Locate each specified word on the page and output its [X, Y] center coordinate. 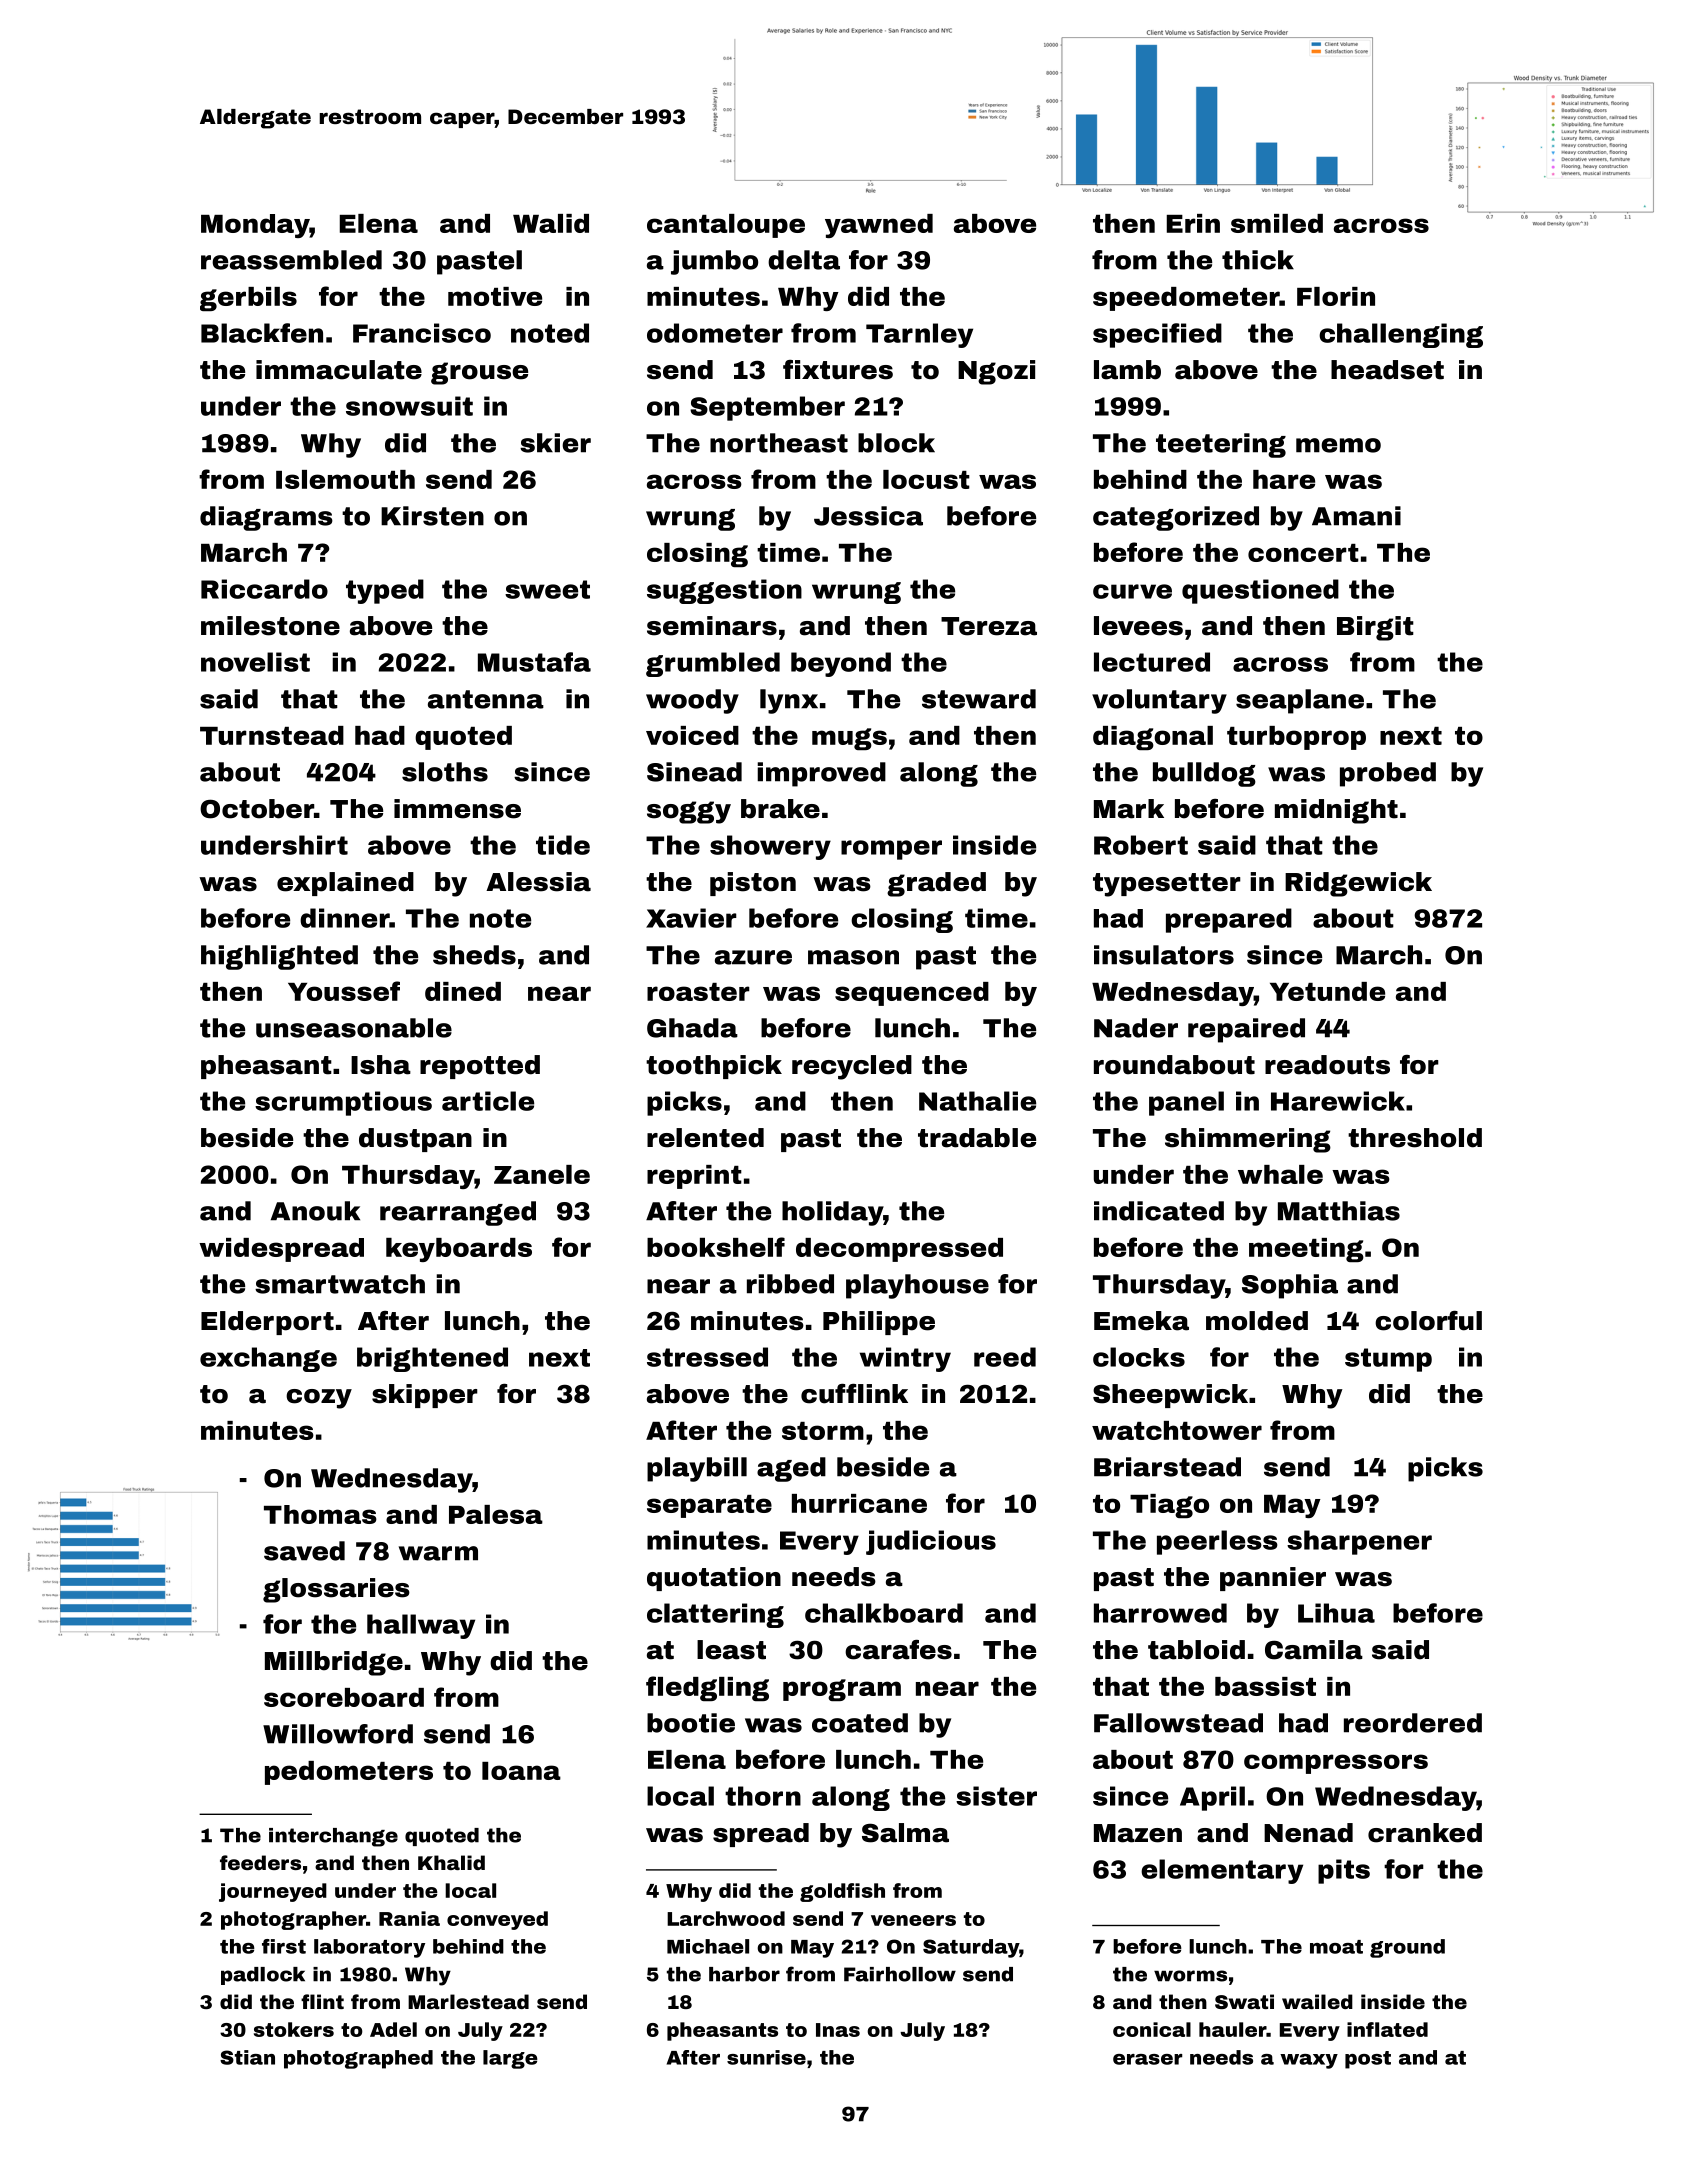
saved [304, 1551]
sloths [445, 772]
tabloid [1196, 1650]
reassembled [291, 260]
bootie [691, 1723]
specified [1157, 335]
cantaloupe [726, 226]
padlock [263, 1976]
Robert [1141, 845]
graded [936, 884]
